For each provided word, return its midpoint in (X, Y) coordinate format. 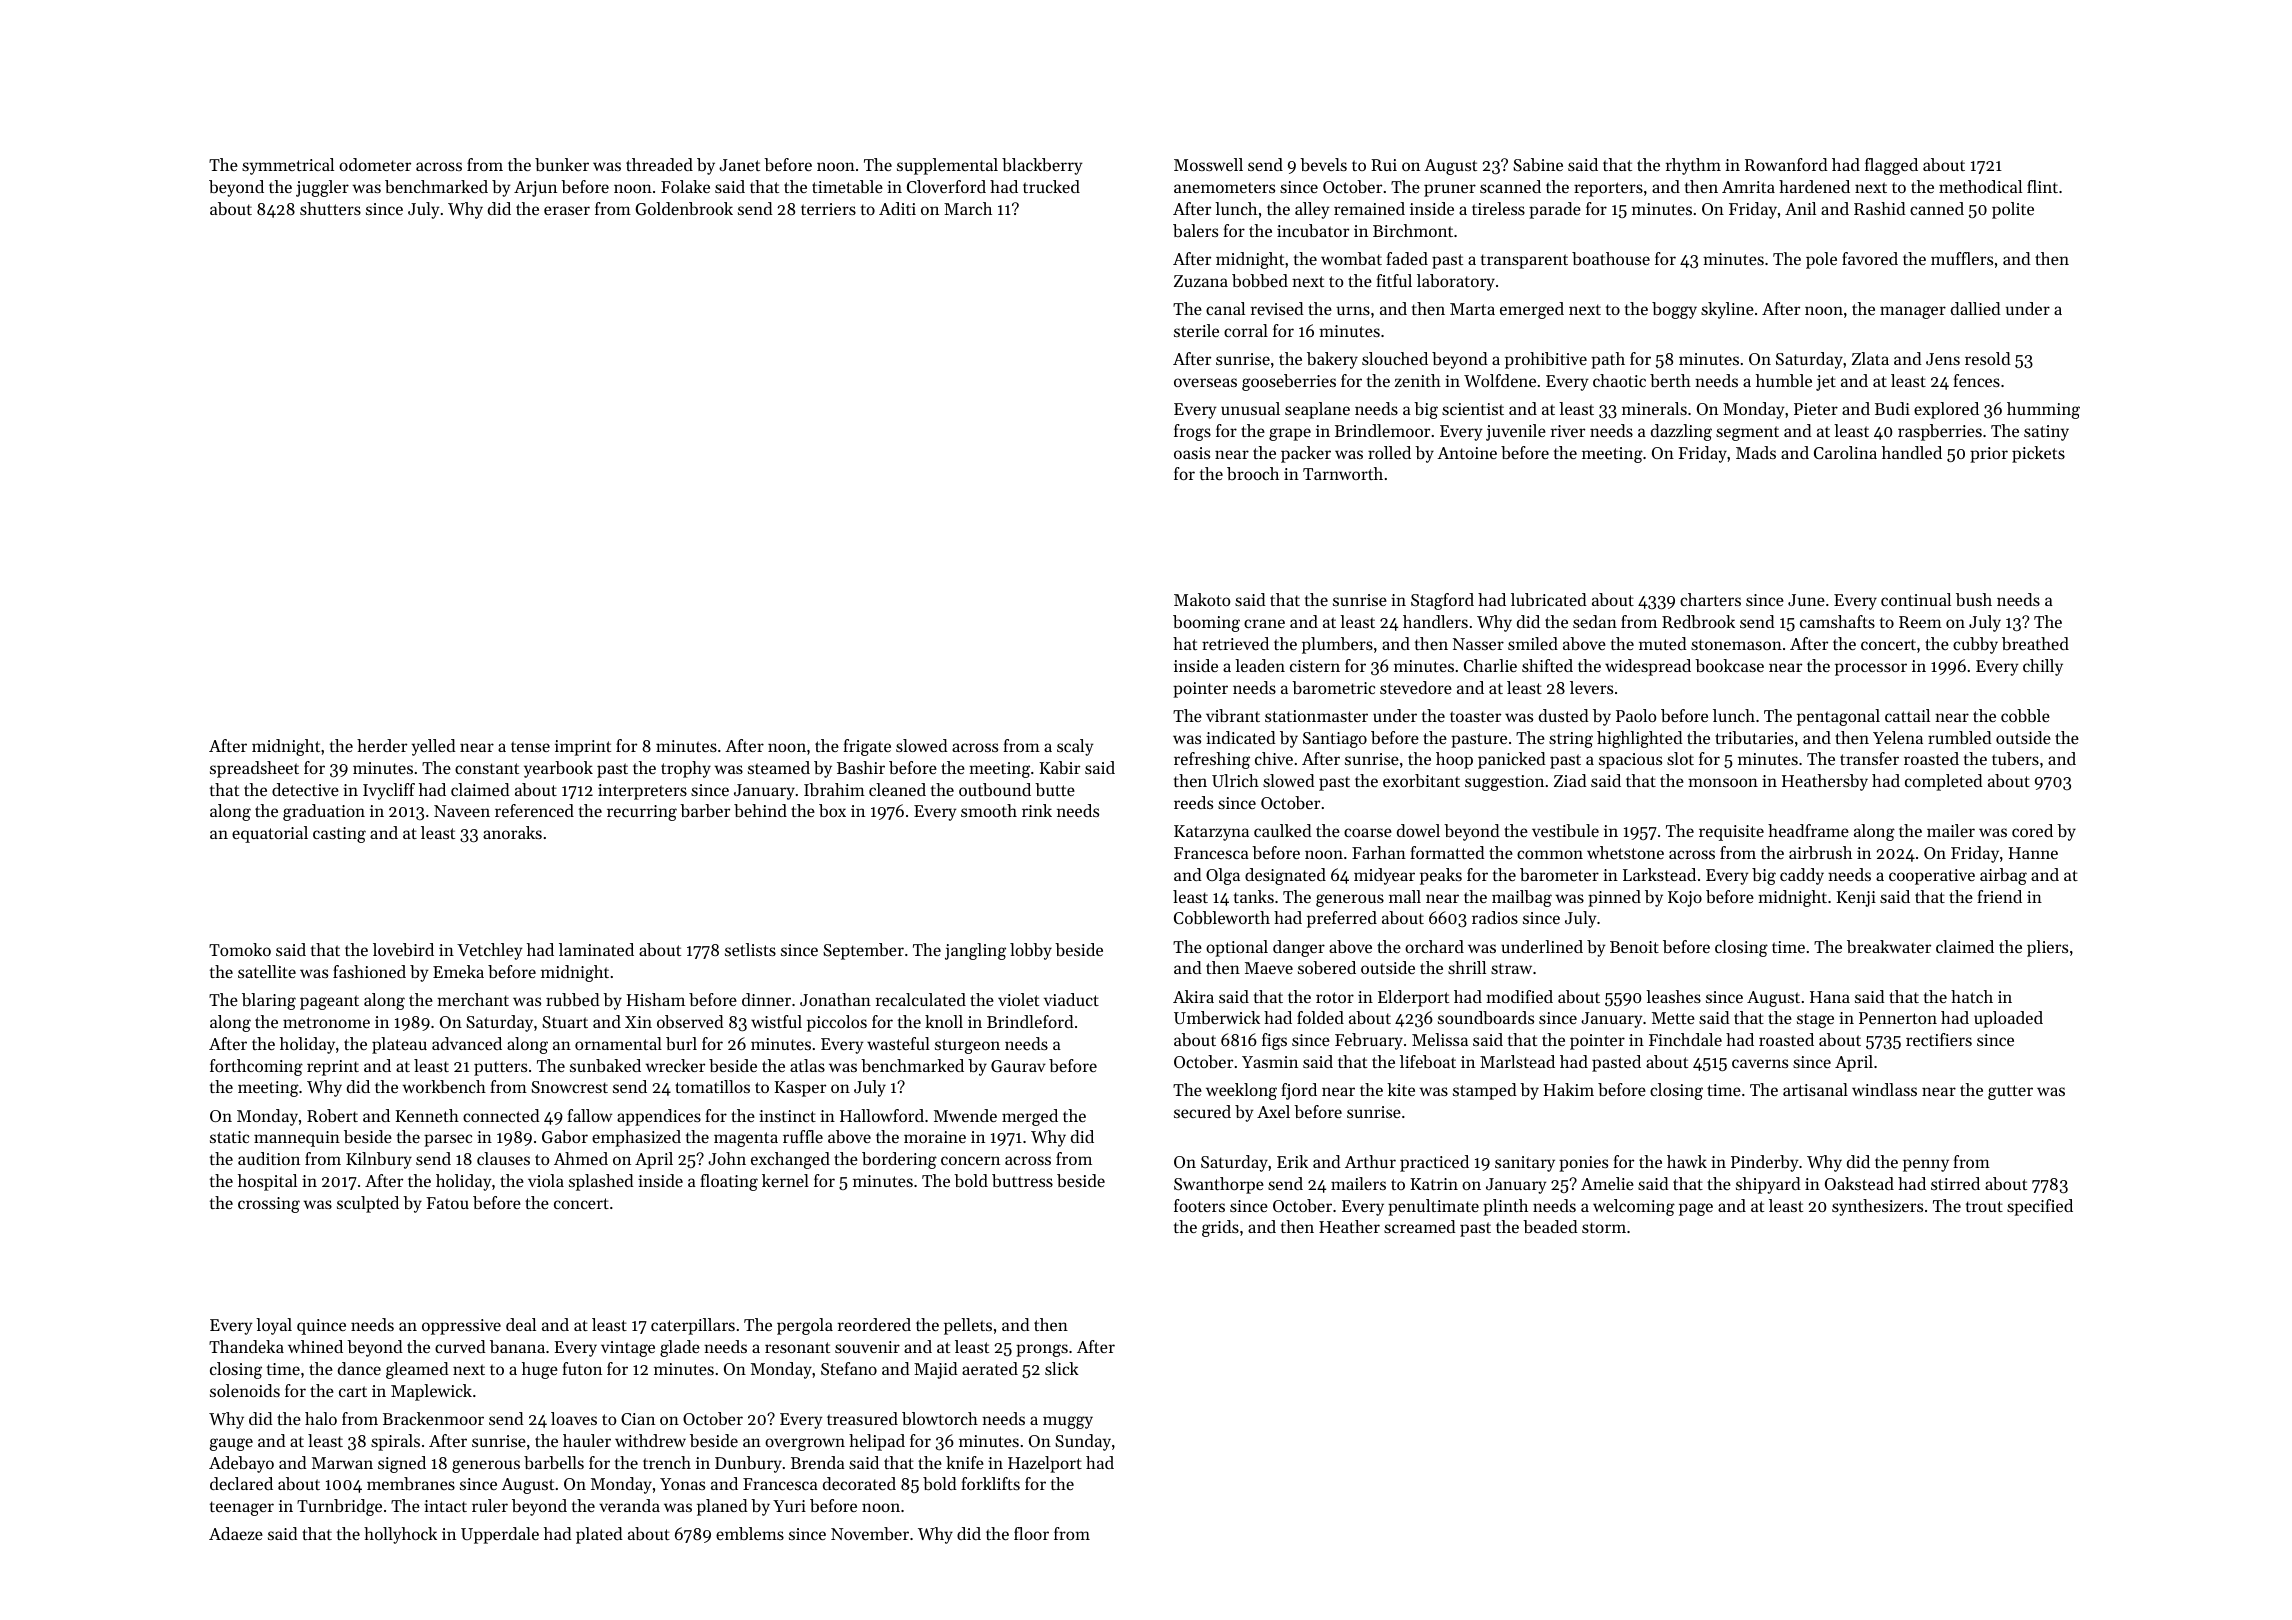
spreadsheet (254, 769)
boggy (1674, 310)
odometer (375, 164)
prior (1989, 455)
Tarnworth (1343, 473)
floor (1031, 1533)
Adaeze (236, 1533)
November (870, 1533)
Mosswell (1208, 164)
